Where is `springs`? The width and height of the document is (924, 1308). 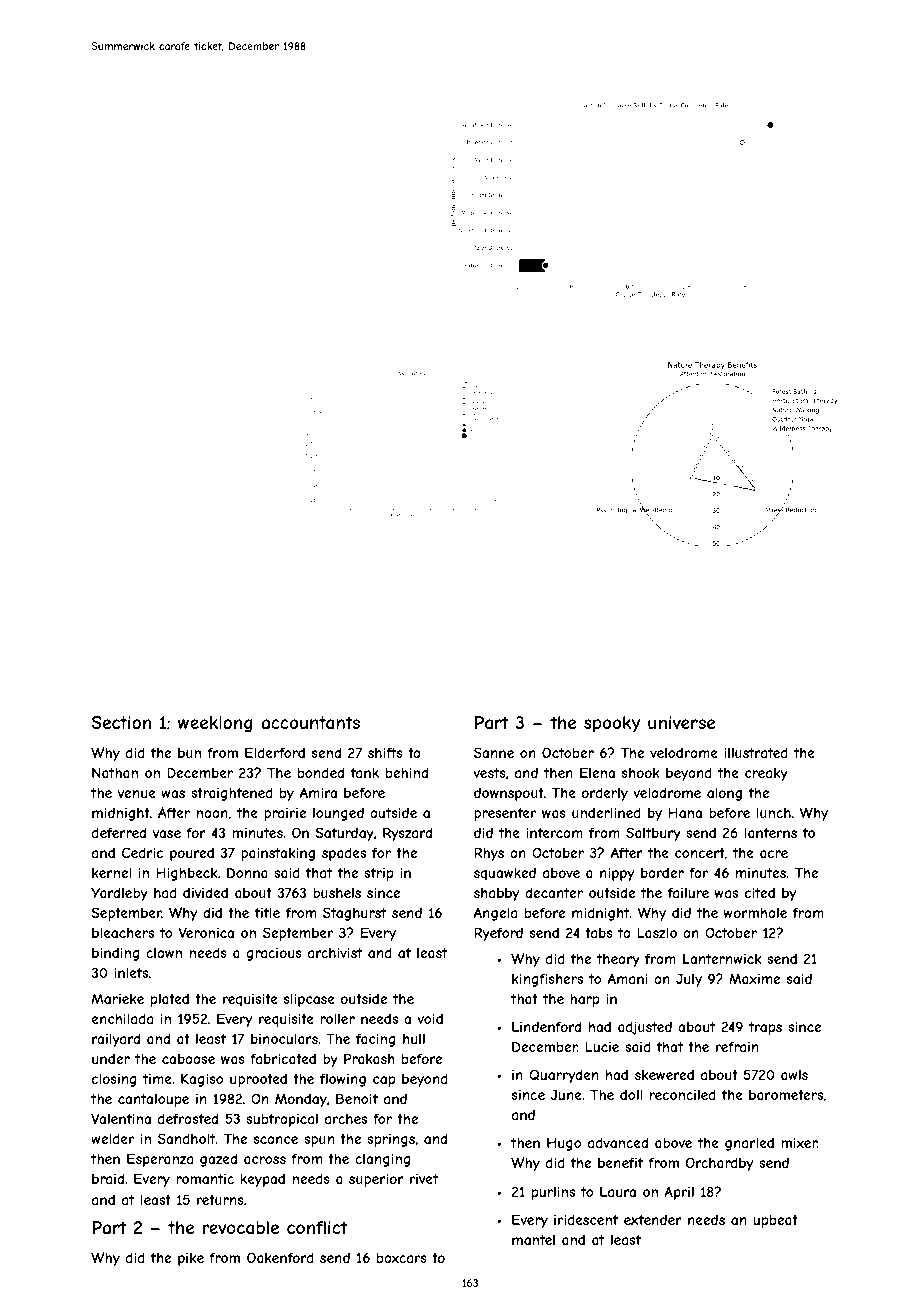 springs is located at coordinates (391, 1140).
